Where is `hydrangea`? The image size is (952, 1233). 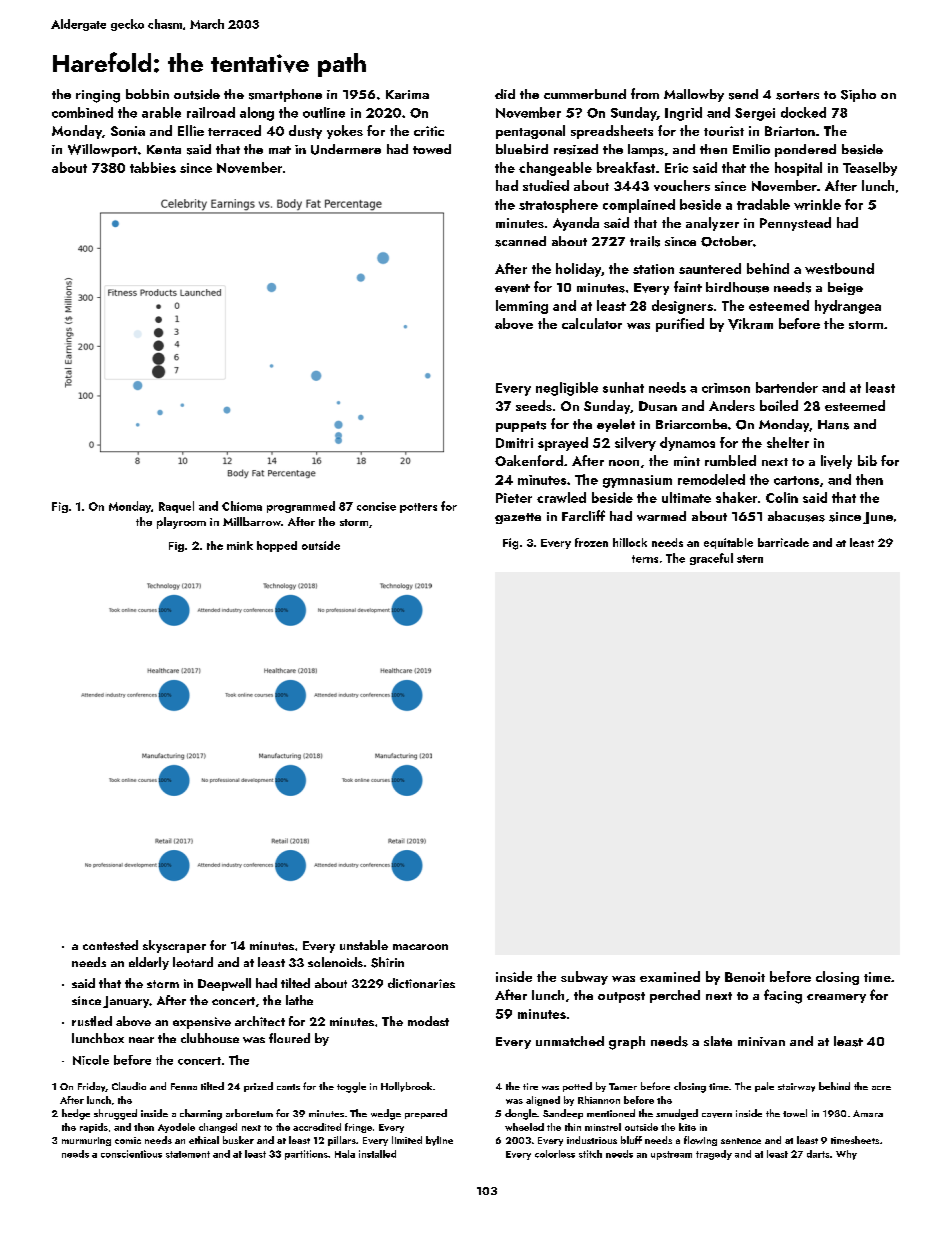
hydrangea is located at coordinates (848, 307).
